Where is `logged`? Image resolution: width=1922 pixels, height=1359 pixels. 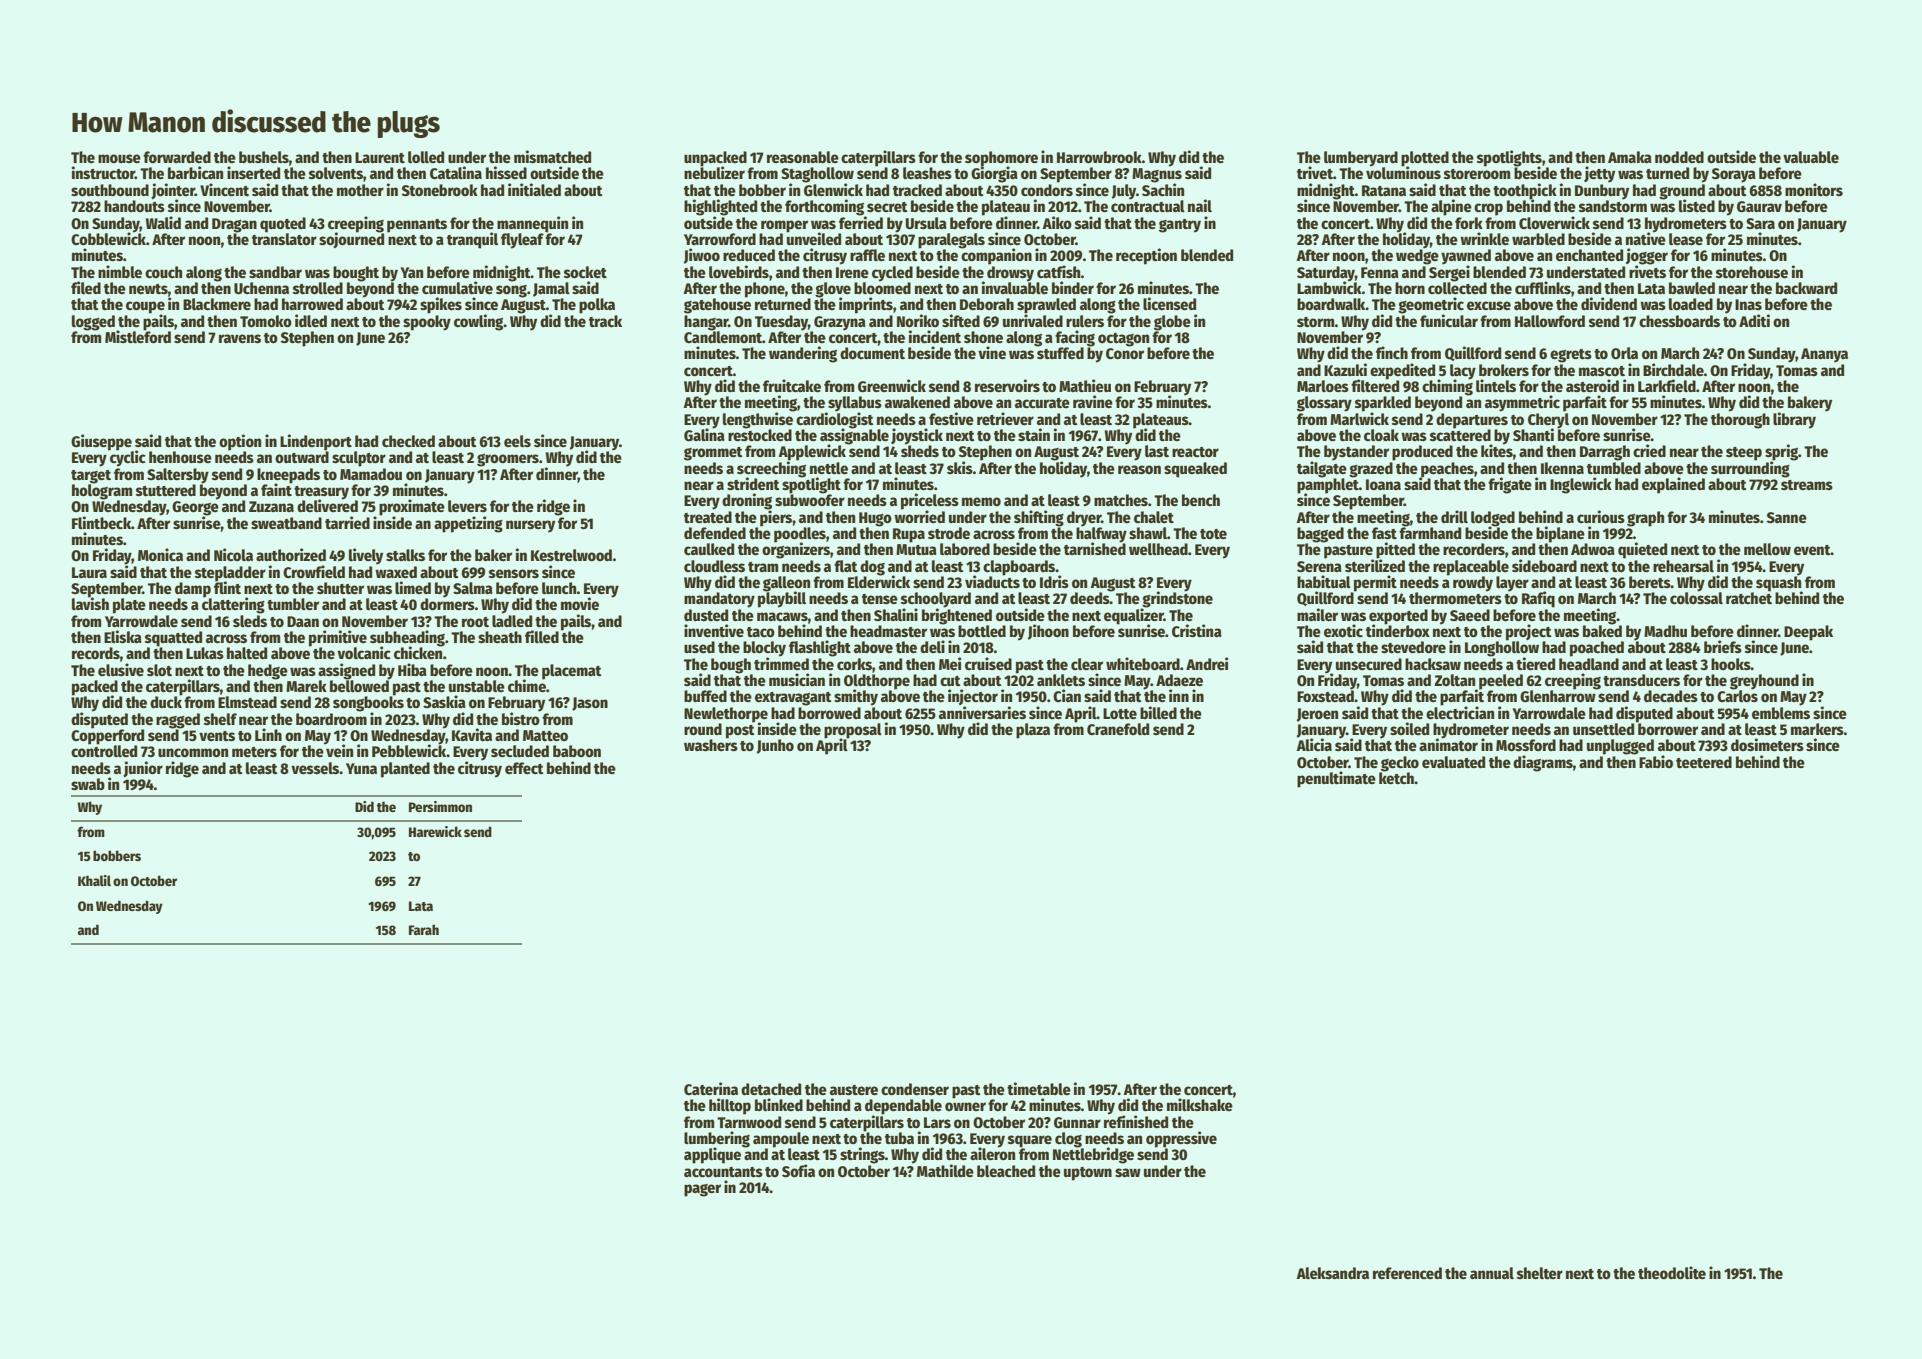
logged is located at coordinates (93, 322).
